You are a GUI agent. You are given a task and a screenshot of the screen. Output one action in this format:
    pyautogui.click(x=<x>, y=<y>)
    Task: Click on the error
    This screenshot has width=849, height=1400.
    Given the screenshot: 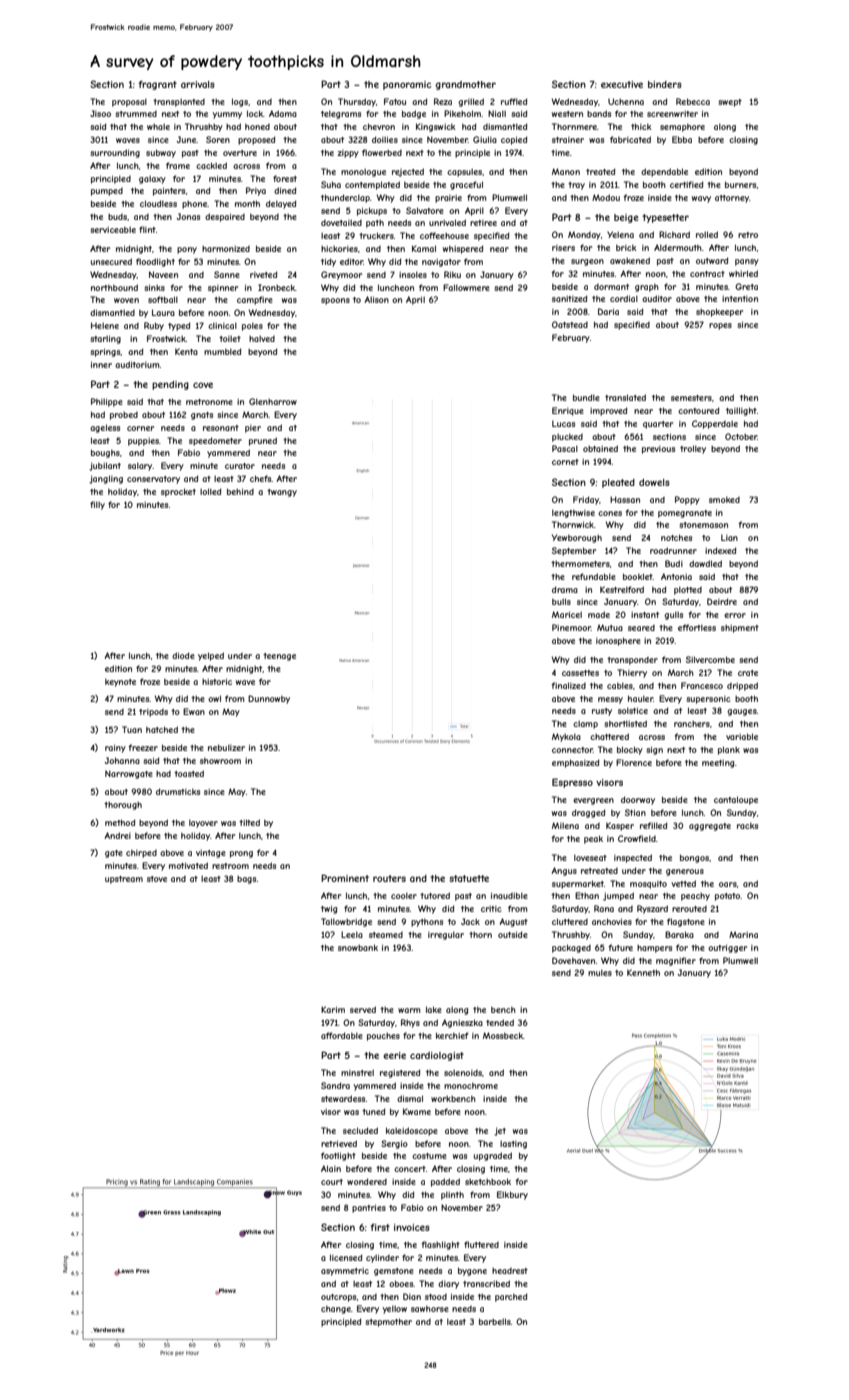 What is the action you would take?
    pyautogui.click(x=735, y=615)
